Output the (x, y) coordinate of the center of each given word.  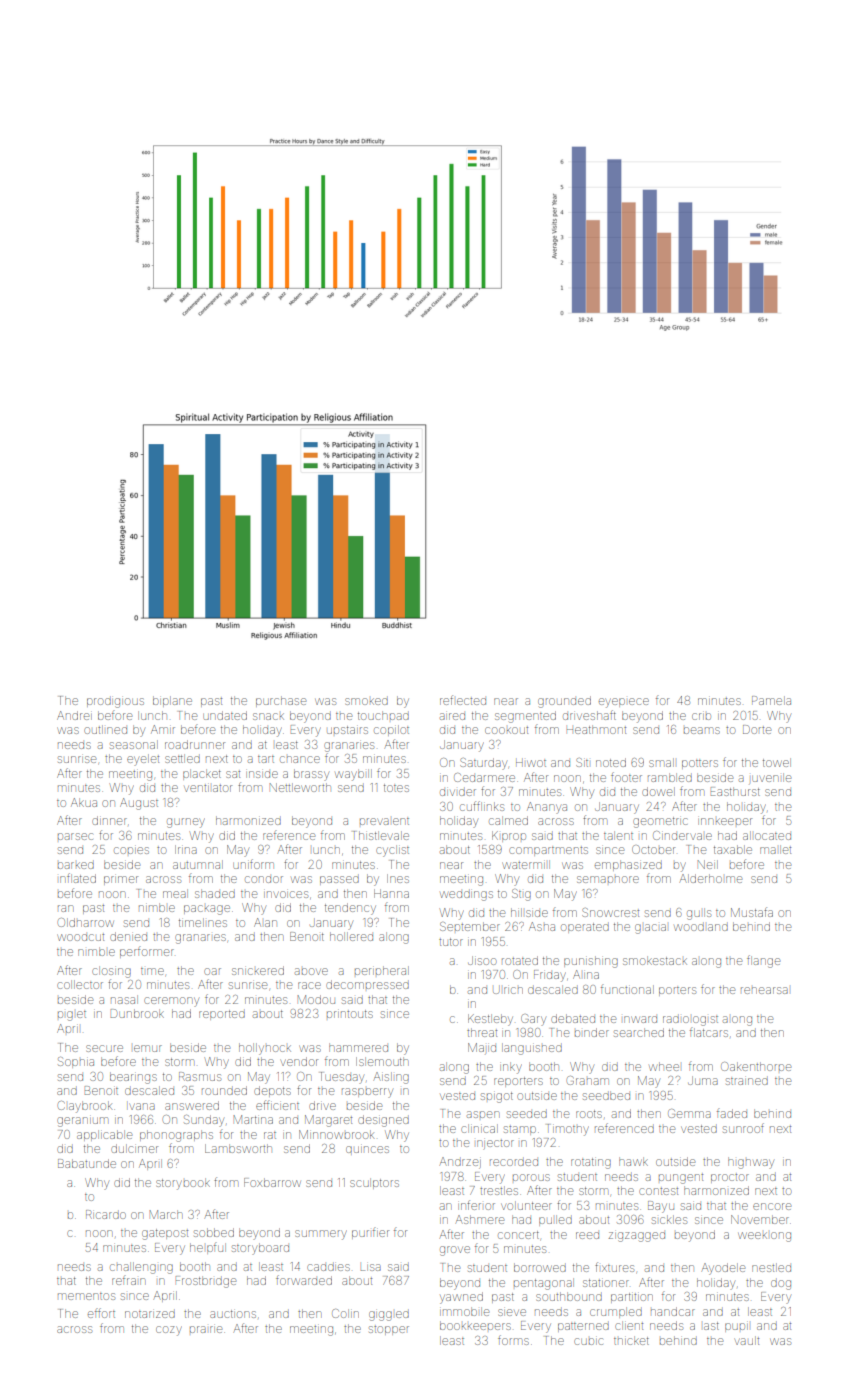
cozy (169, 1331)
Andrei (74, 715)
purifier (370, 1234)
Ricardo (106, 1214)
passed (339, 880)
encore (772, 1206)
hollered (351, 936)
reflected (463, 700)
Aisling (391, 1078)
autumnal (198, 864)
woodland (701, 927)
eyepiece (624, 703)
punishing (591, 962)
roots (589, 1114)
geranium (82, 1122)
